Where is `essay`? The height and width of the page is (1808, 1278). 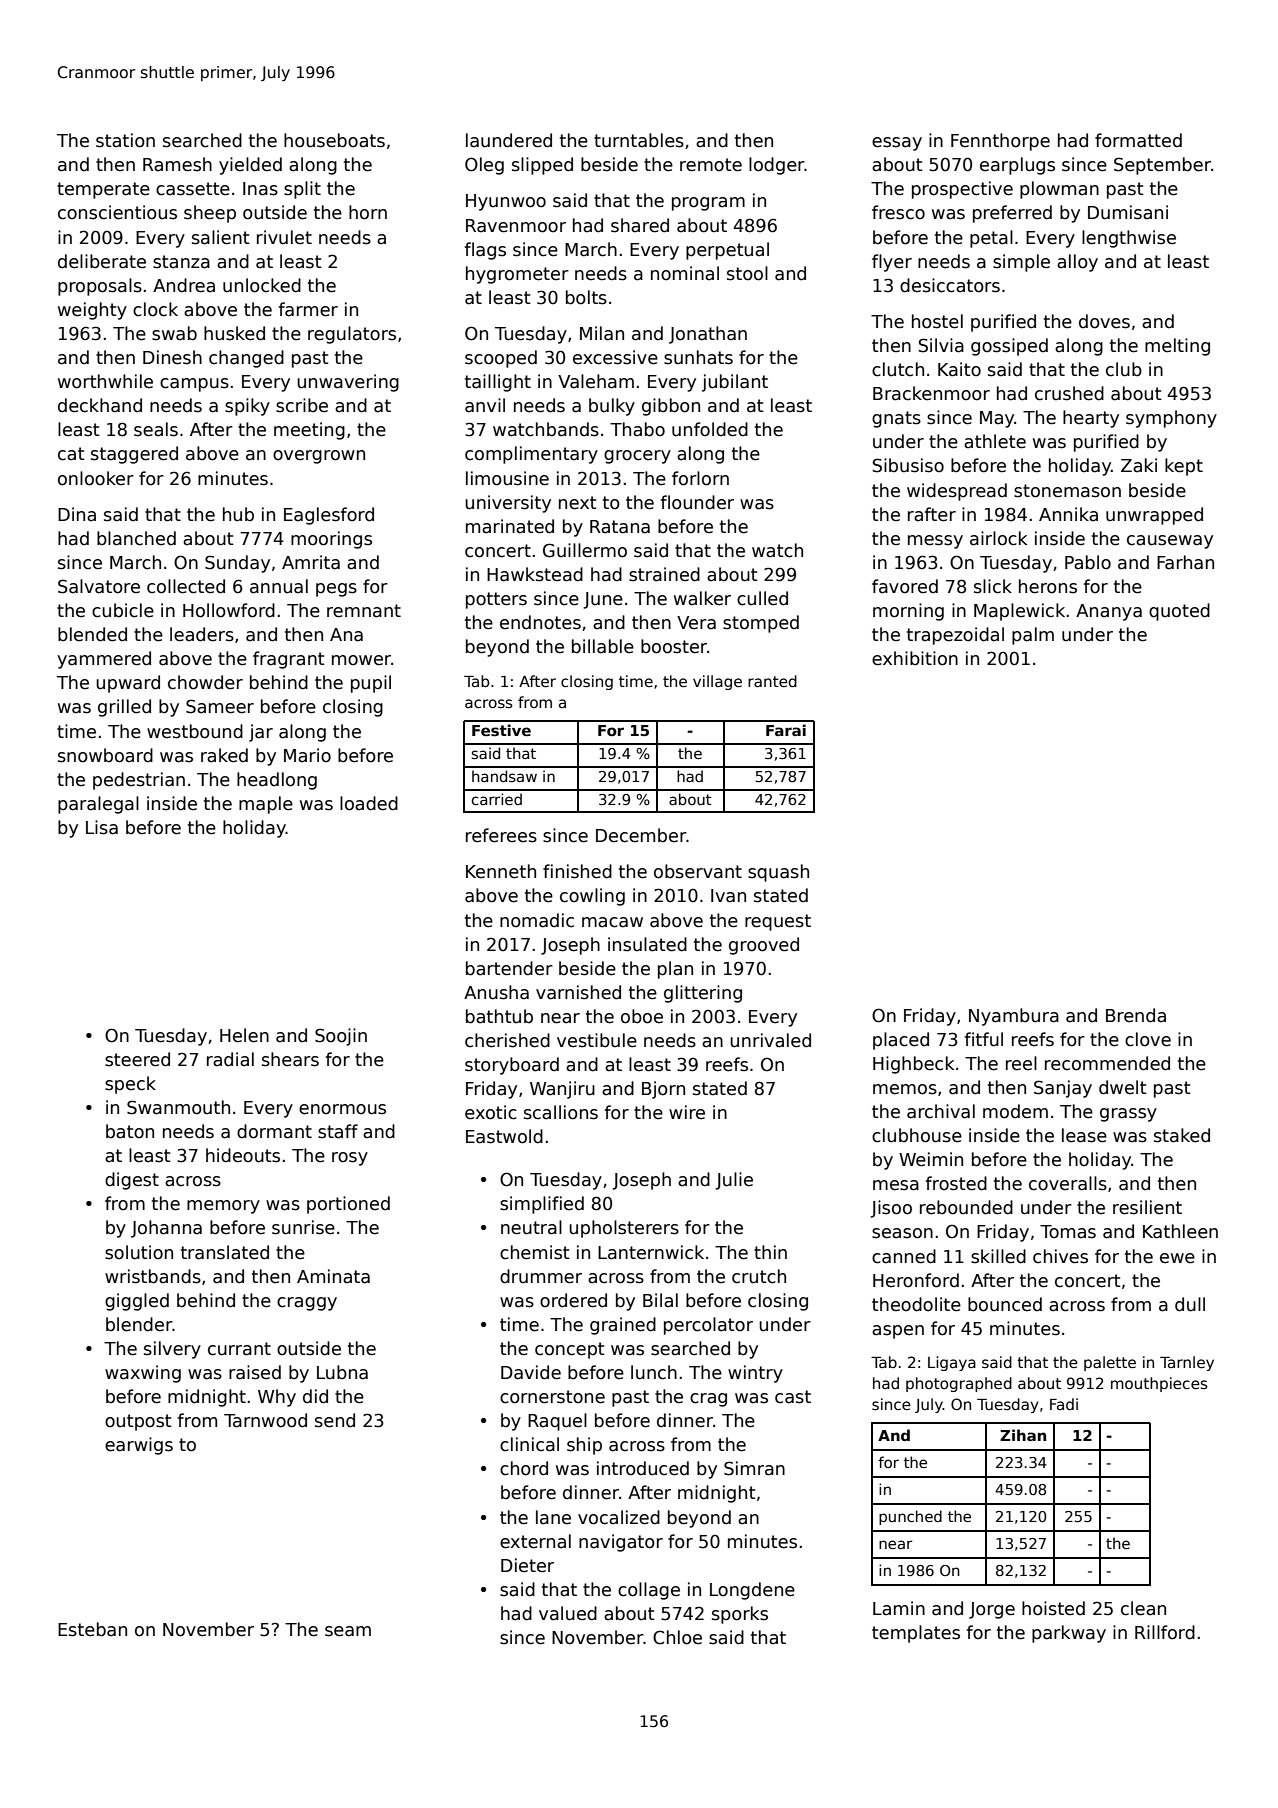 essay is located at coordinates (897, 144).
